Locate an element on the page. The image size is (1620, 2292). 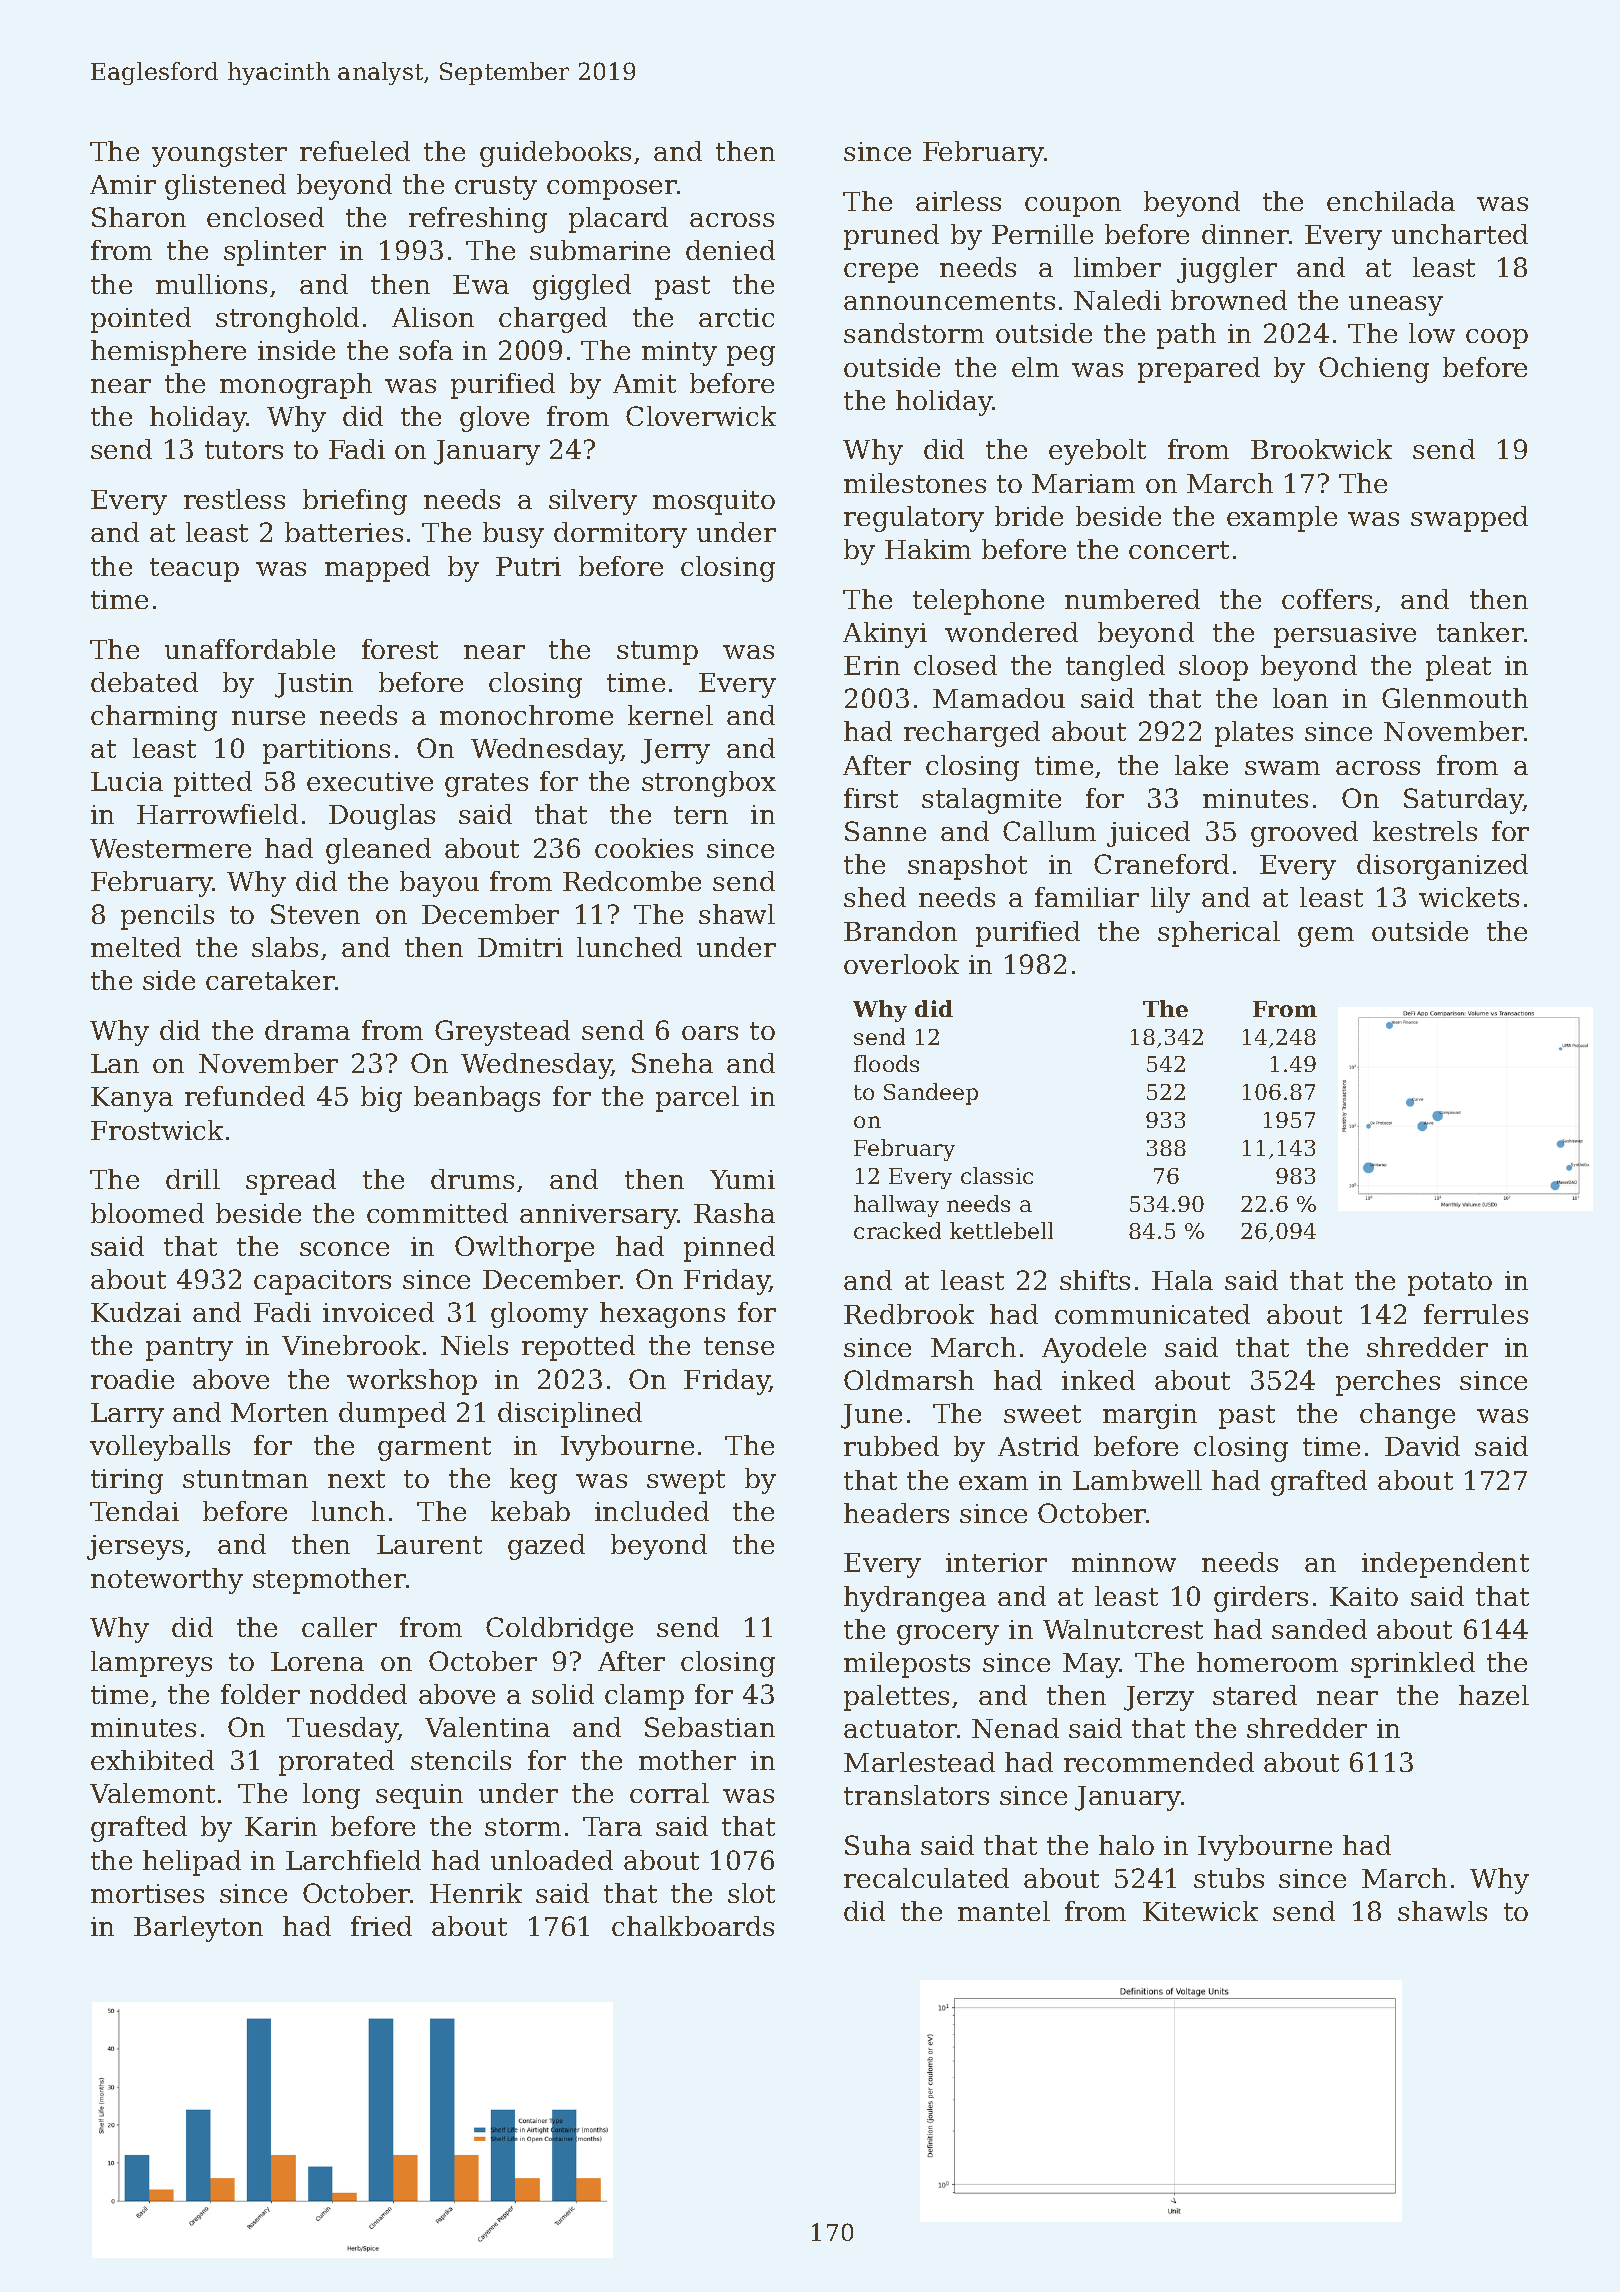
Steven is located at coordinates (315, 914).
